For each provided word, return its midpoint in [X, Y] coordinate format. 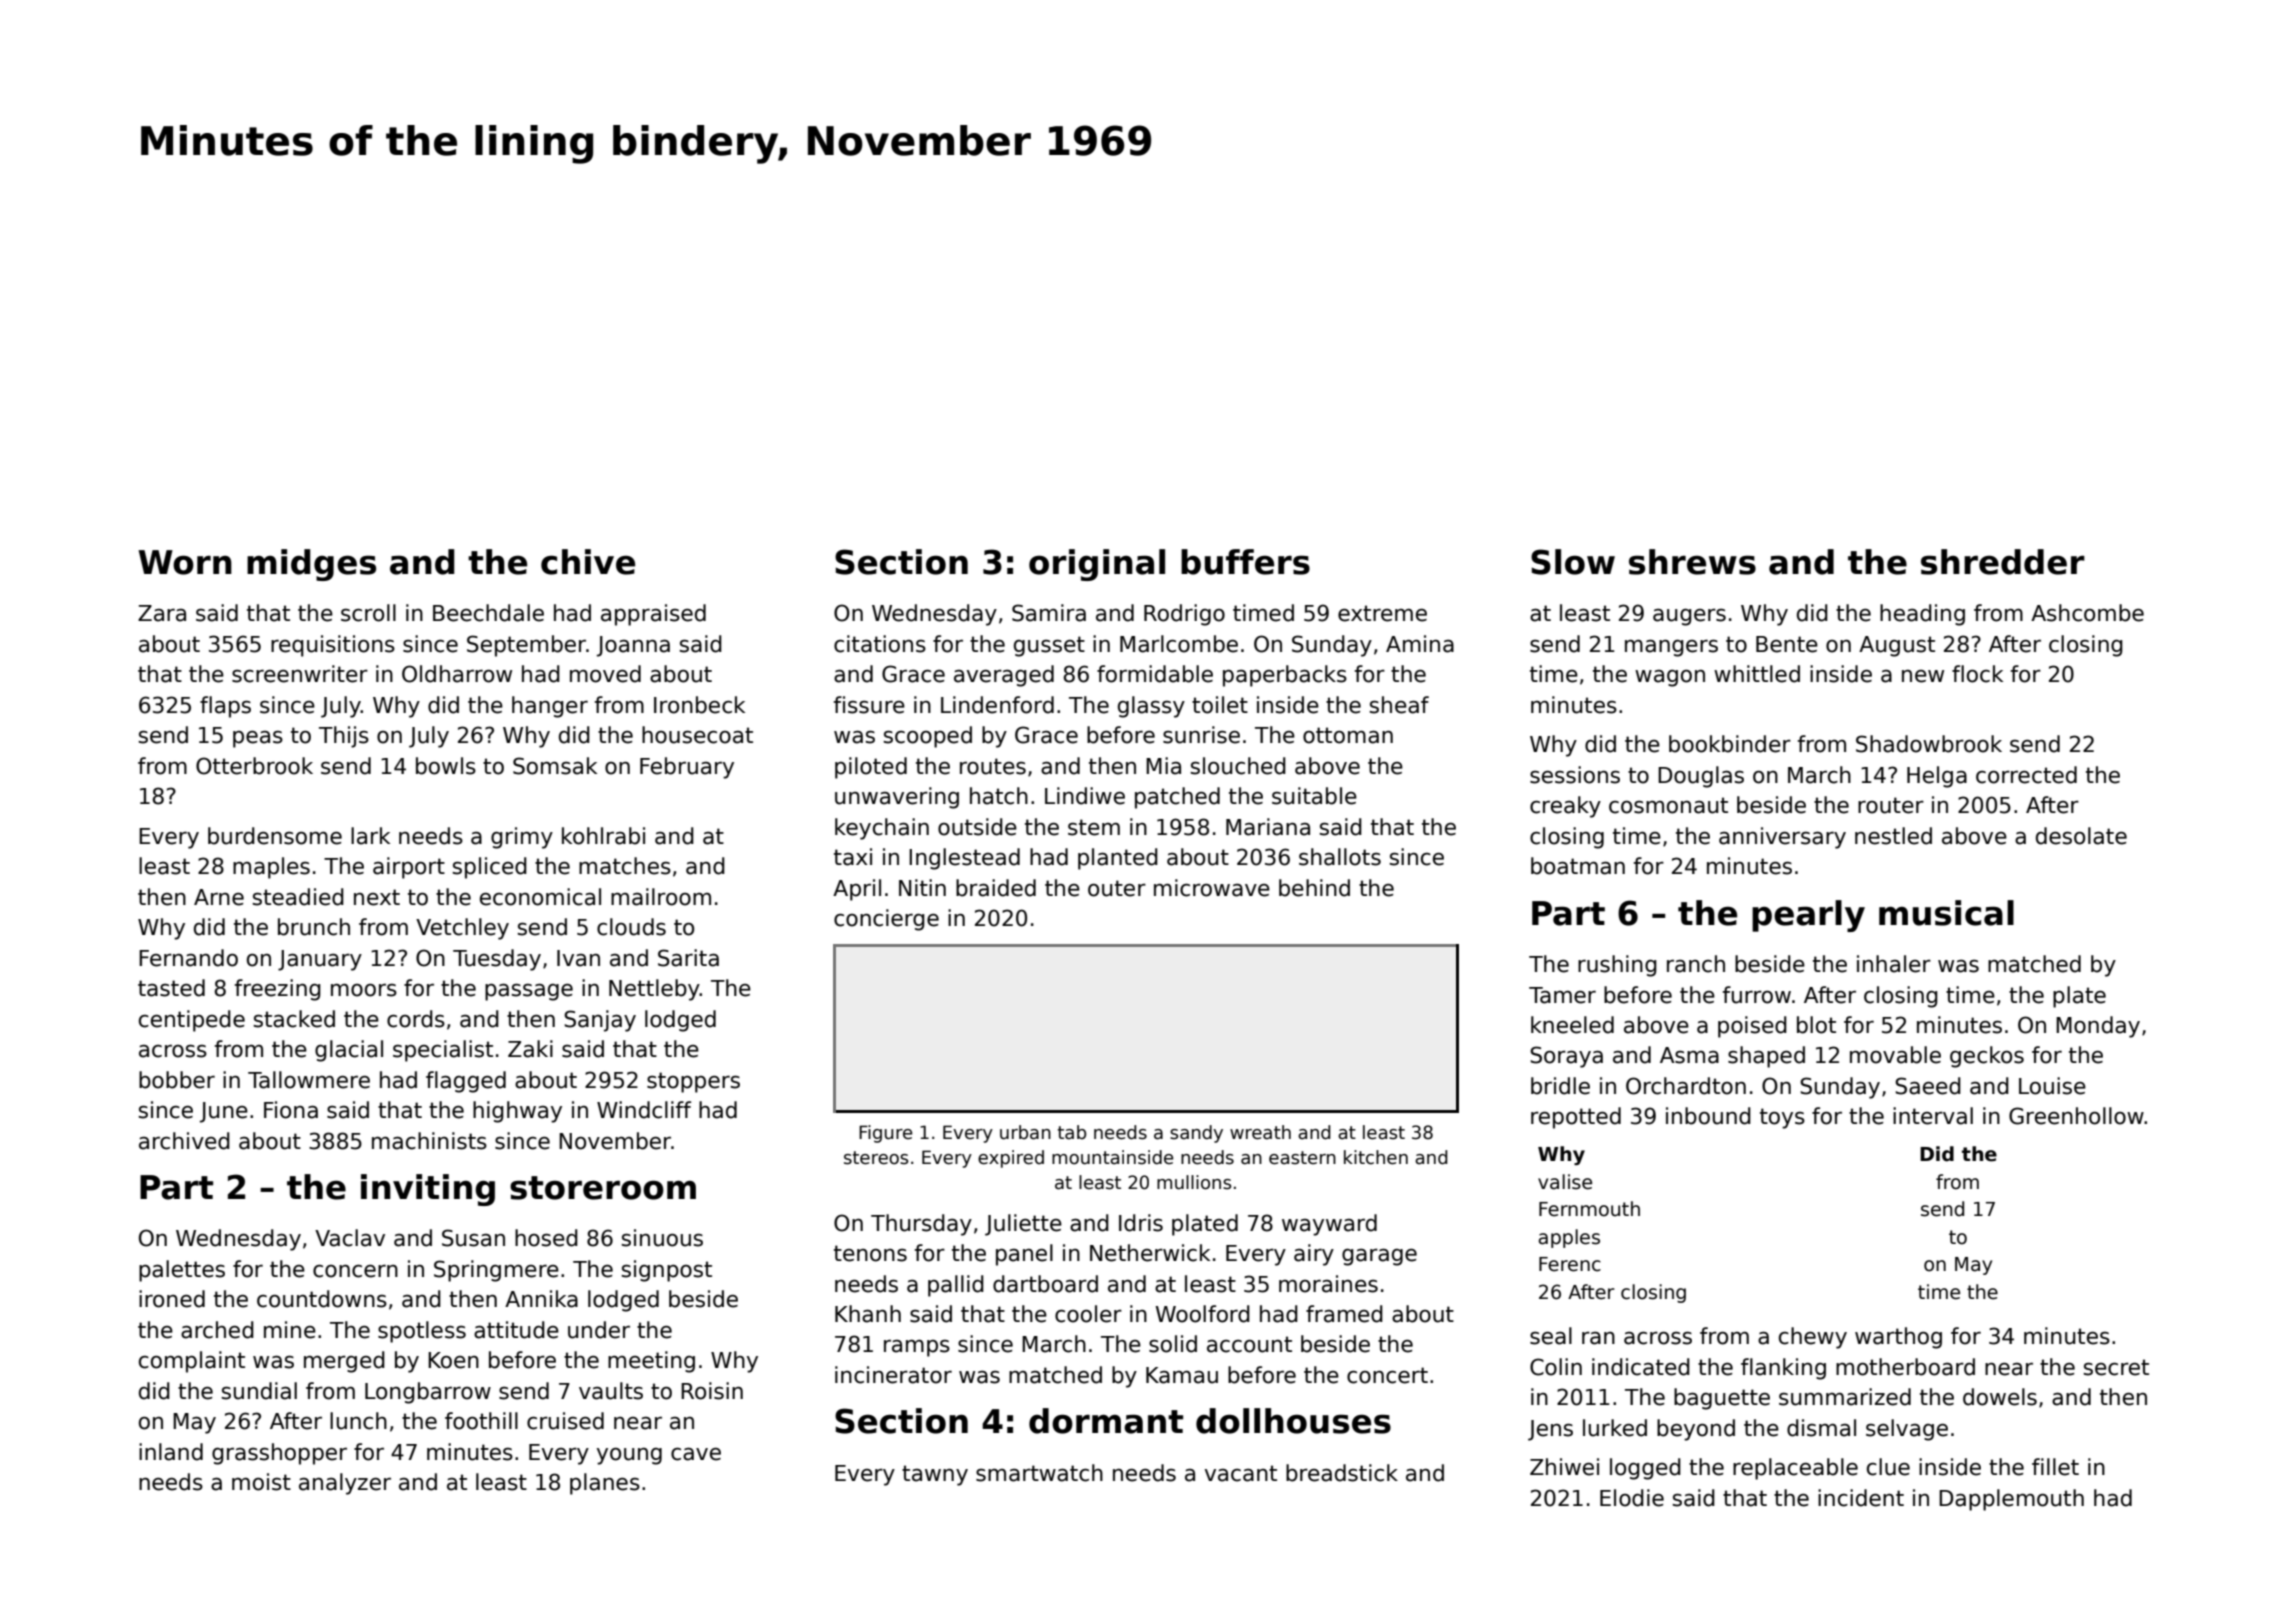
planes [605, 1484]
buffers [1245, 562]
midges [311, 565]
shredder [2003, 562]
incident [1861, 1498]
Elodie [1632, 1498]
